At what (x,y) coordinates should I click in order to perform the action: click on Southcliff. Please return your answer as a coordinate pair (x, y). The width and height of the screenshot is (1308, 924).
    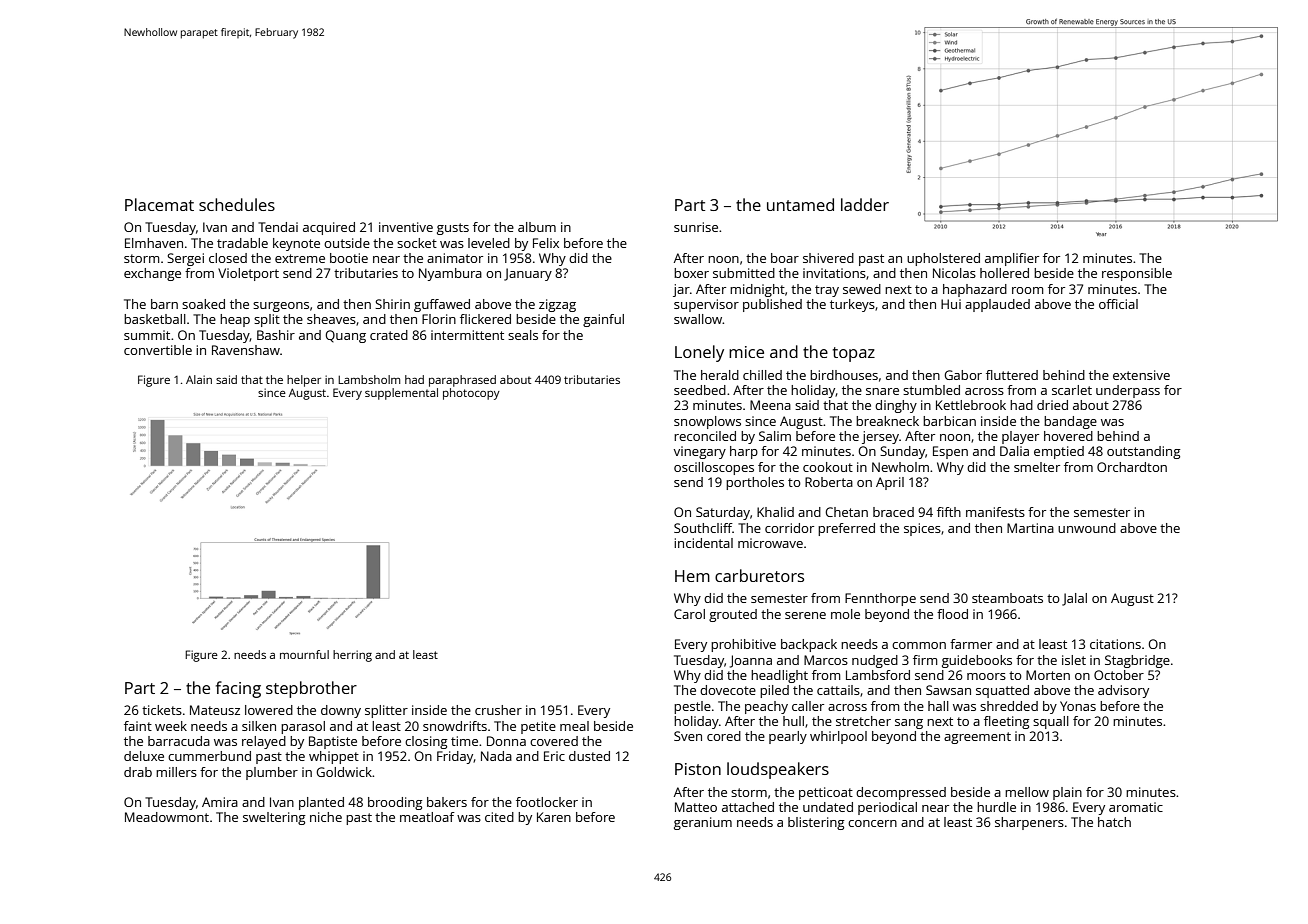
    Looking at the image, I should click on (703, 528).
